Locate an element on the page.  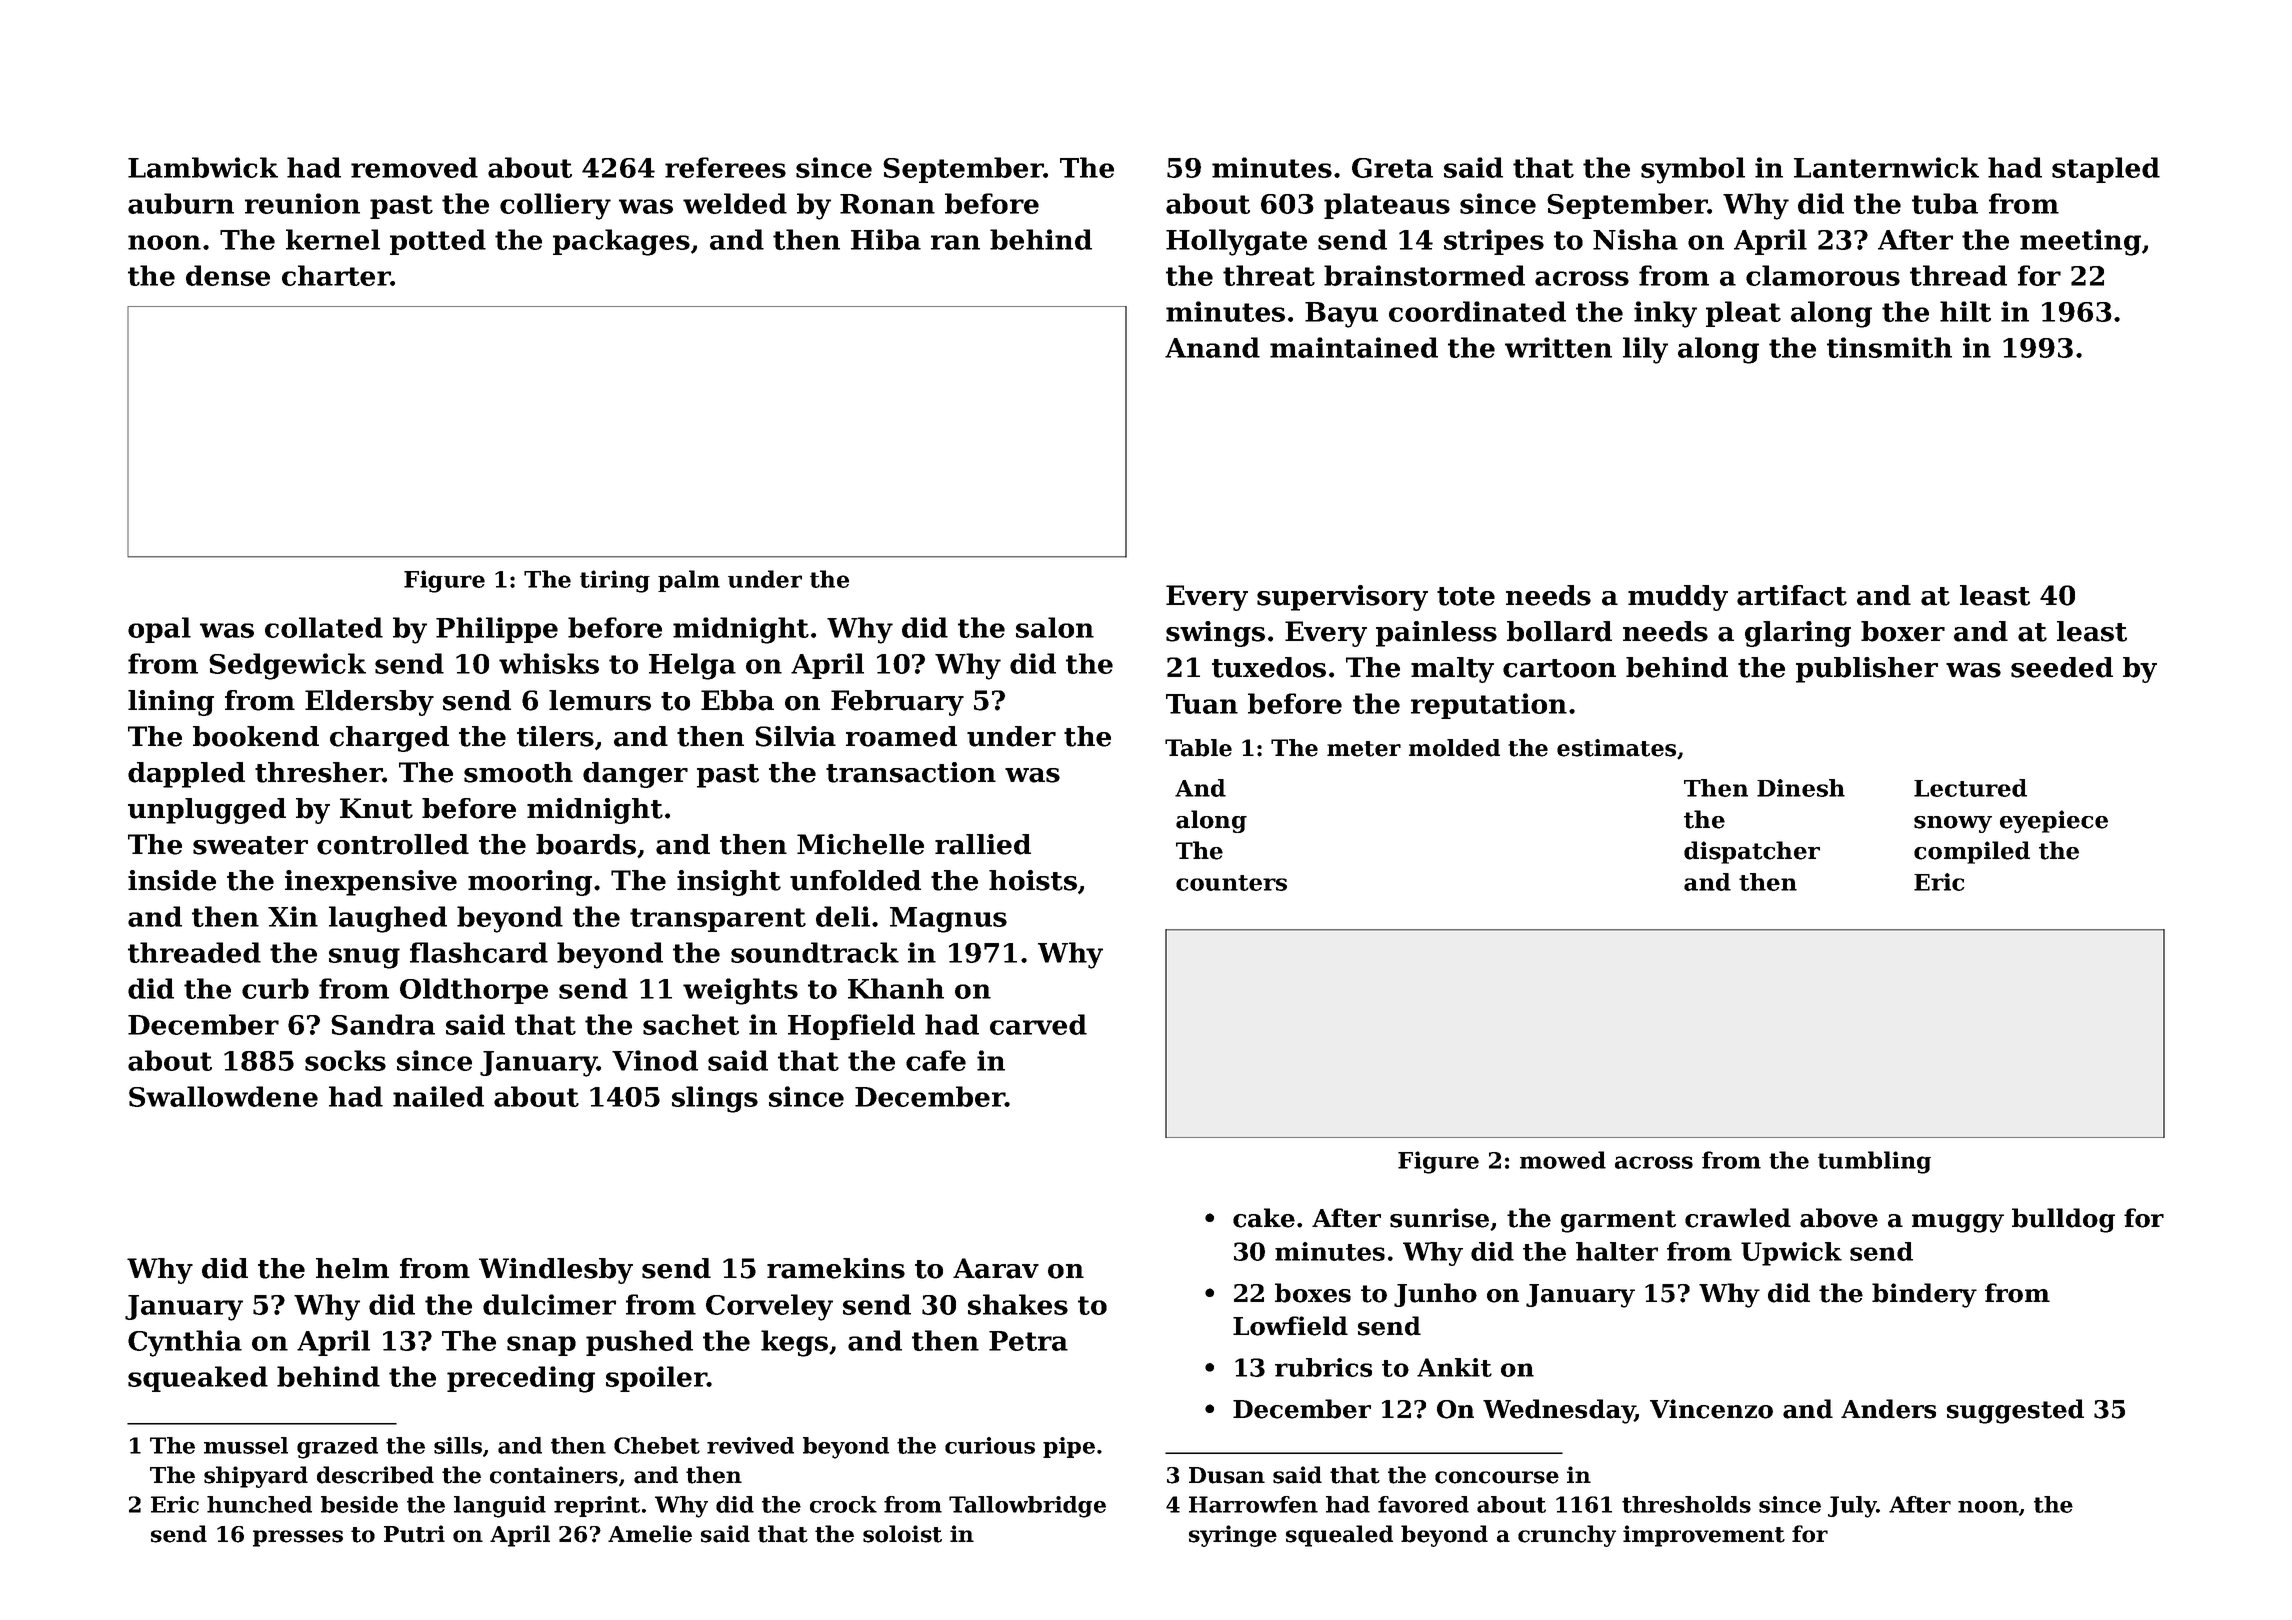
flashcard is located at coordinates (479, 952).
